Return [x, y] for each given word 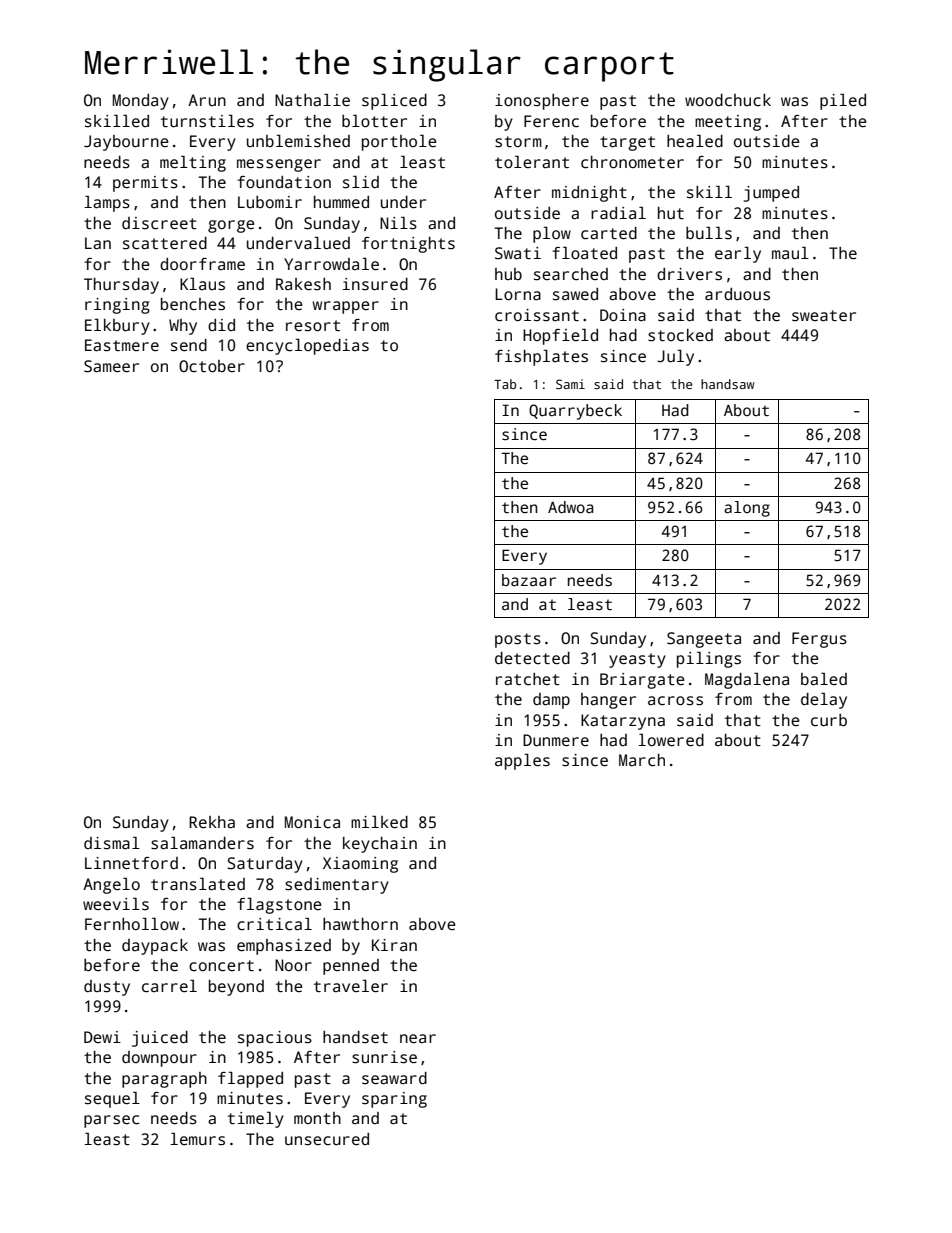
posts [518, 640]
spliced [394, 101]
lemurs [197, 1139]
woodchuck [728, 100]
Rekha [212, 822]
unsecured [327, 1139]
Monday [141, 102]
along [747, 509]
